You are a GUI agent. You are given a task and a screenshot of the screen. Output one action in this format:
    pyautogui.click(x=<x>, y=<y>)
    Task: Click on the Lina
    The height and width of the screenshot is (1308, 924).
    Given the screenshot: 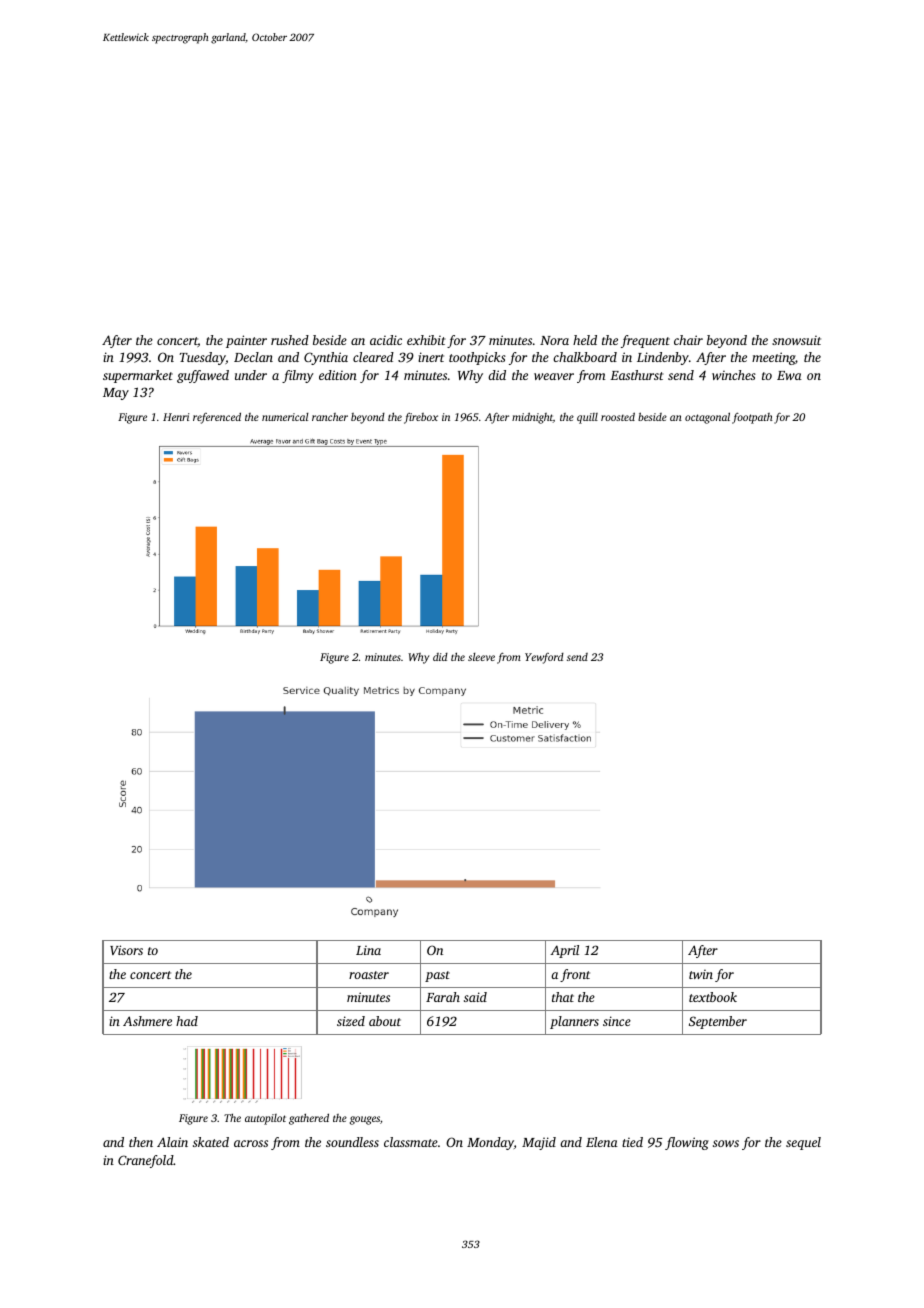 What is the action you would take?
    pyautogui.click(x=368, y=950)
